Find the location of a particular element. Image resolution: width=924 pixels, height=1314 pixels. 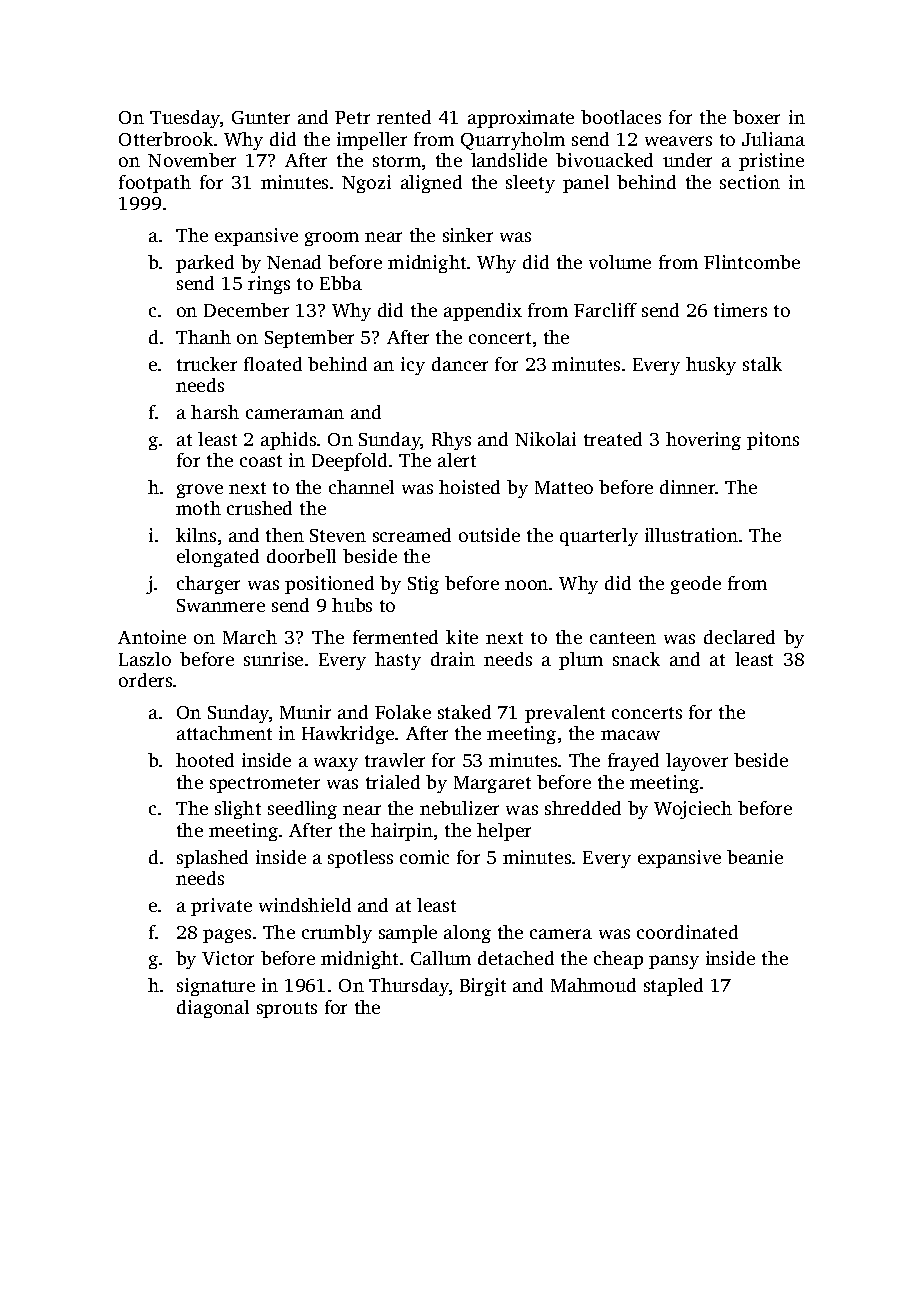

Petr is located at coordinates (352, 117).
